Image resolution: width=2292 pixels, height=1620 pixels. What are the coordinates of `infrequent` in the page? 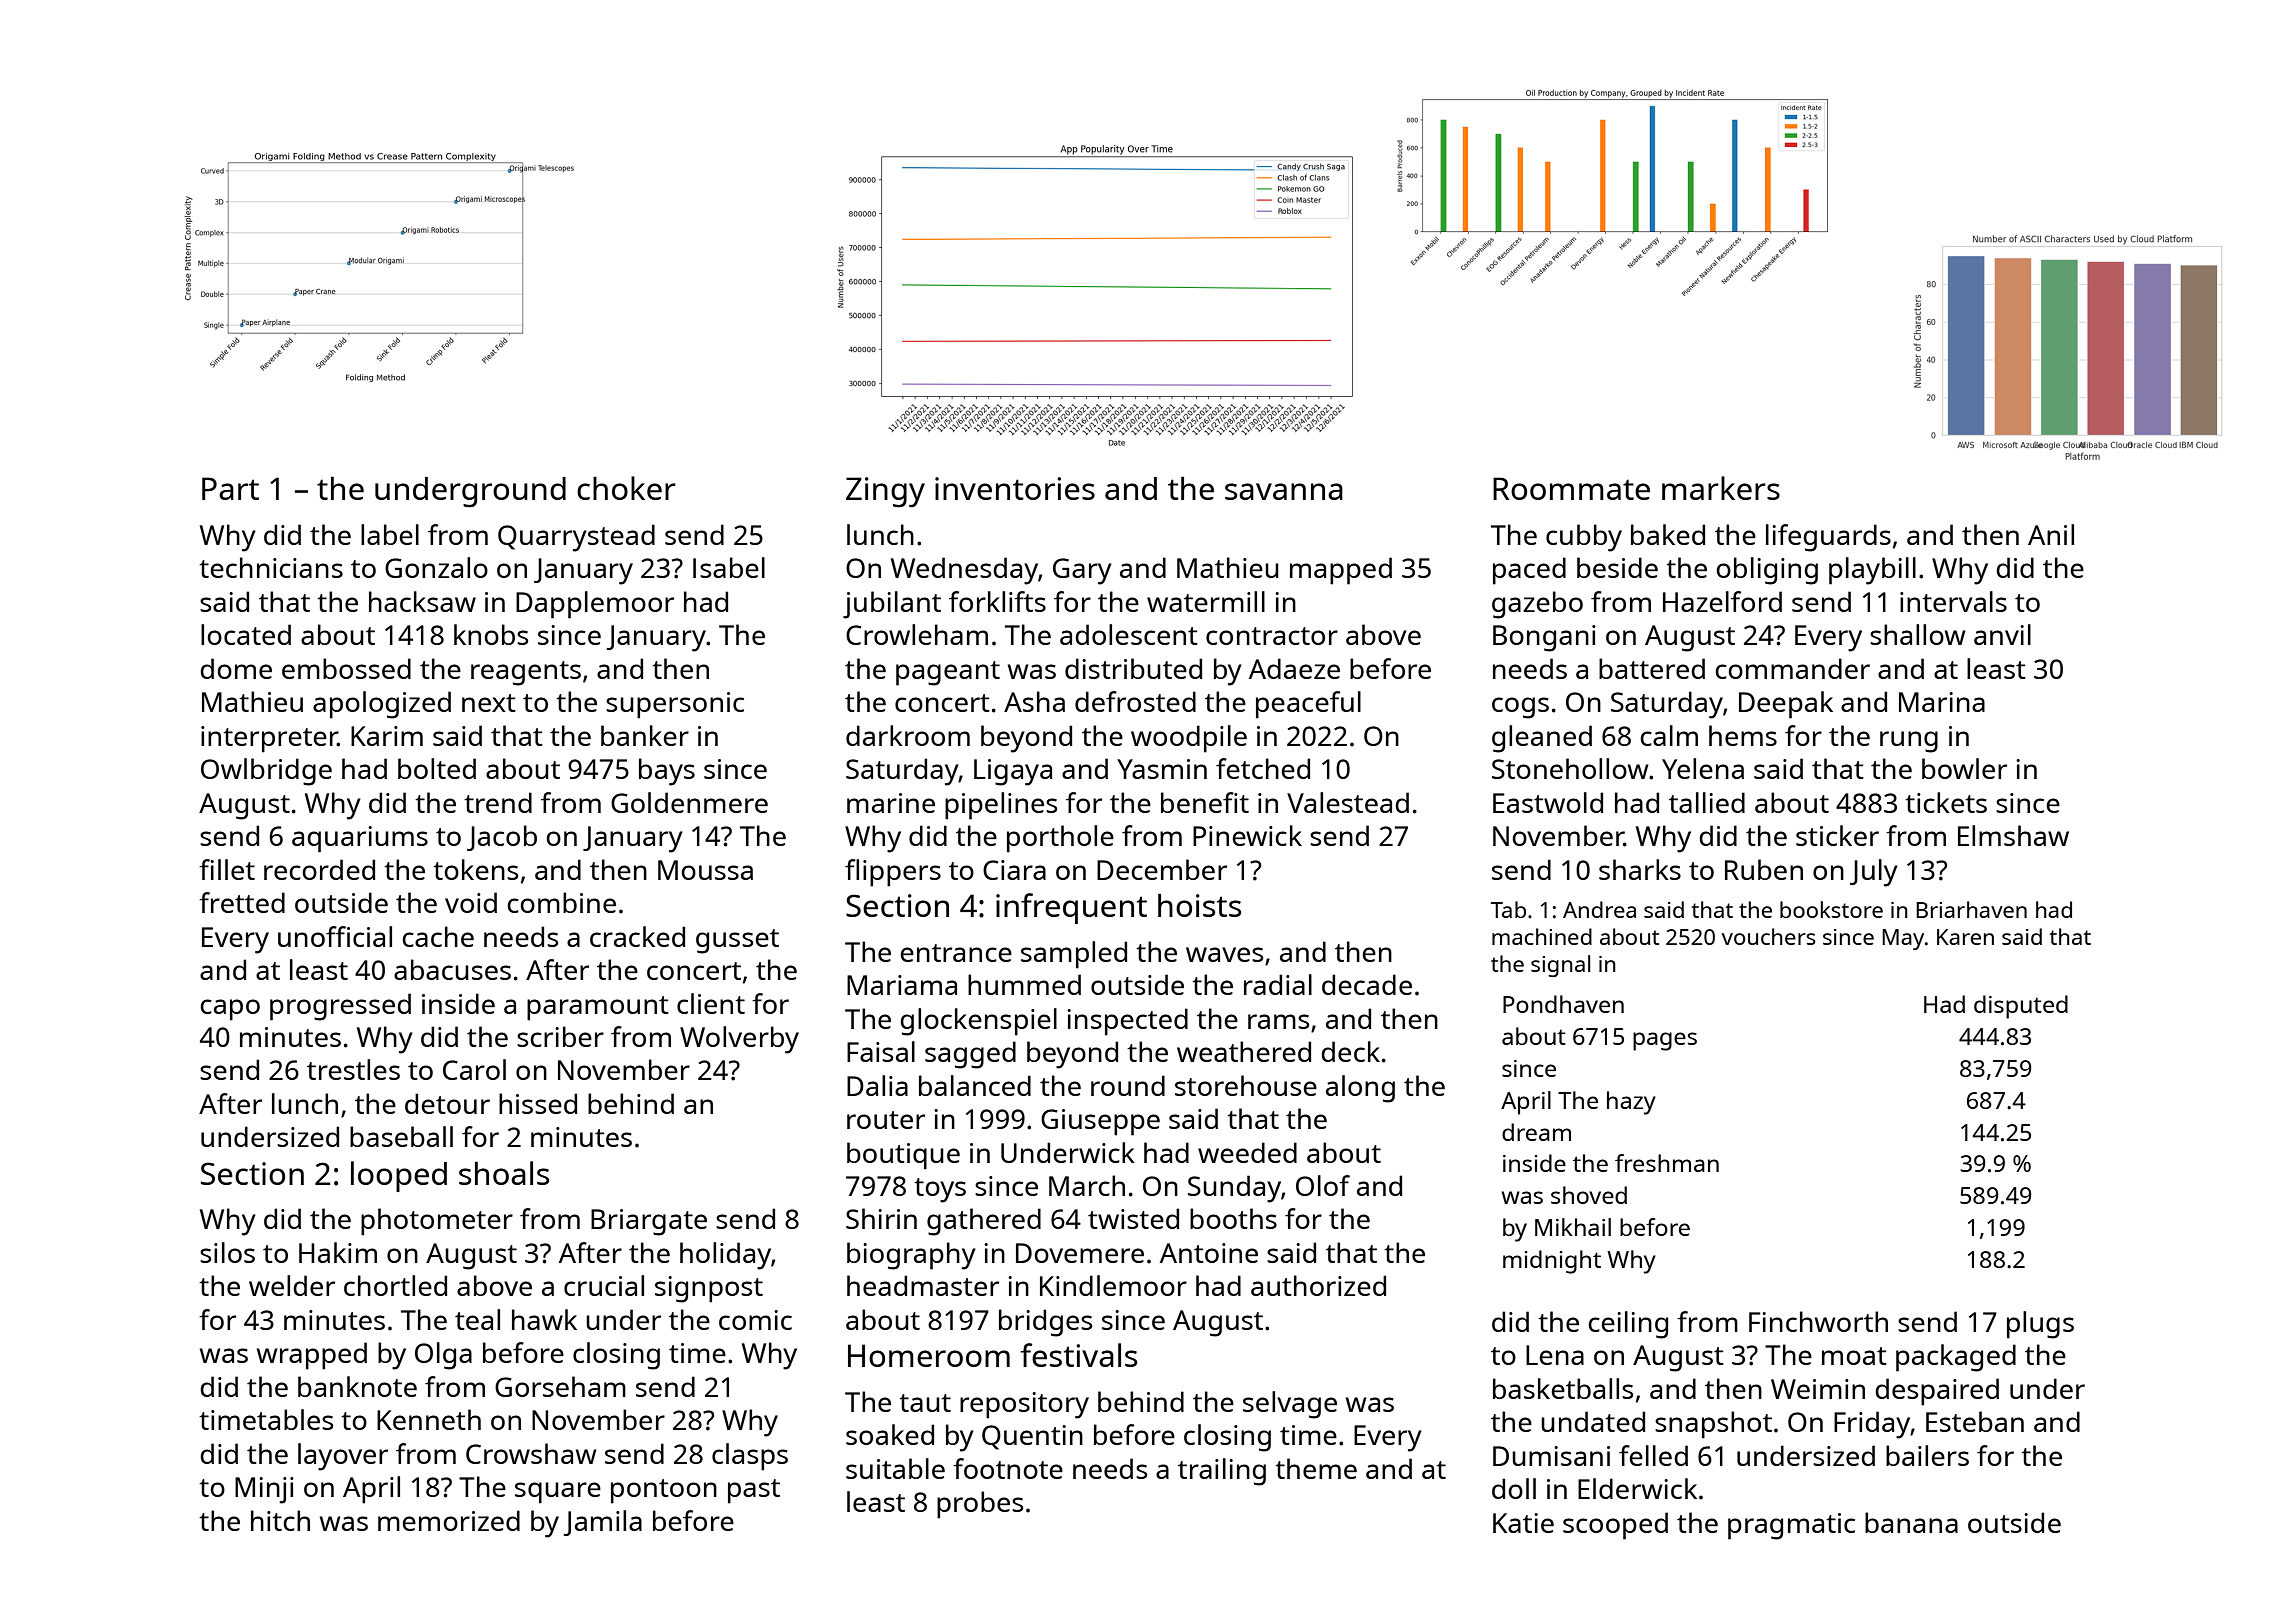 It's located at (1071, 908).
